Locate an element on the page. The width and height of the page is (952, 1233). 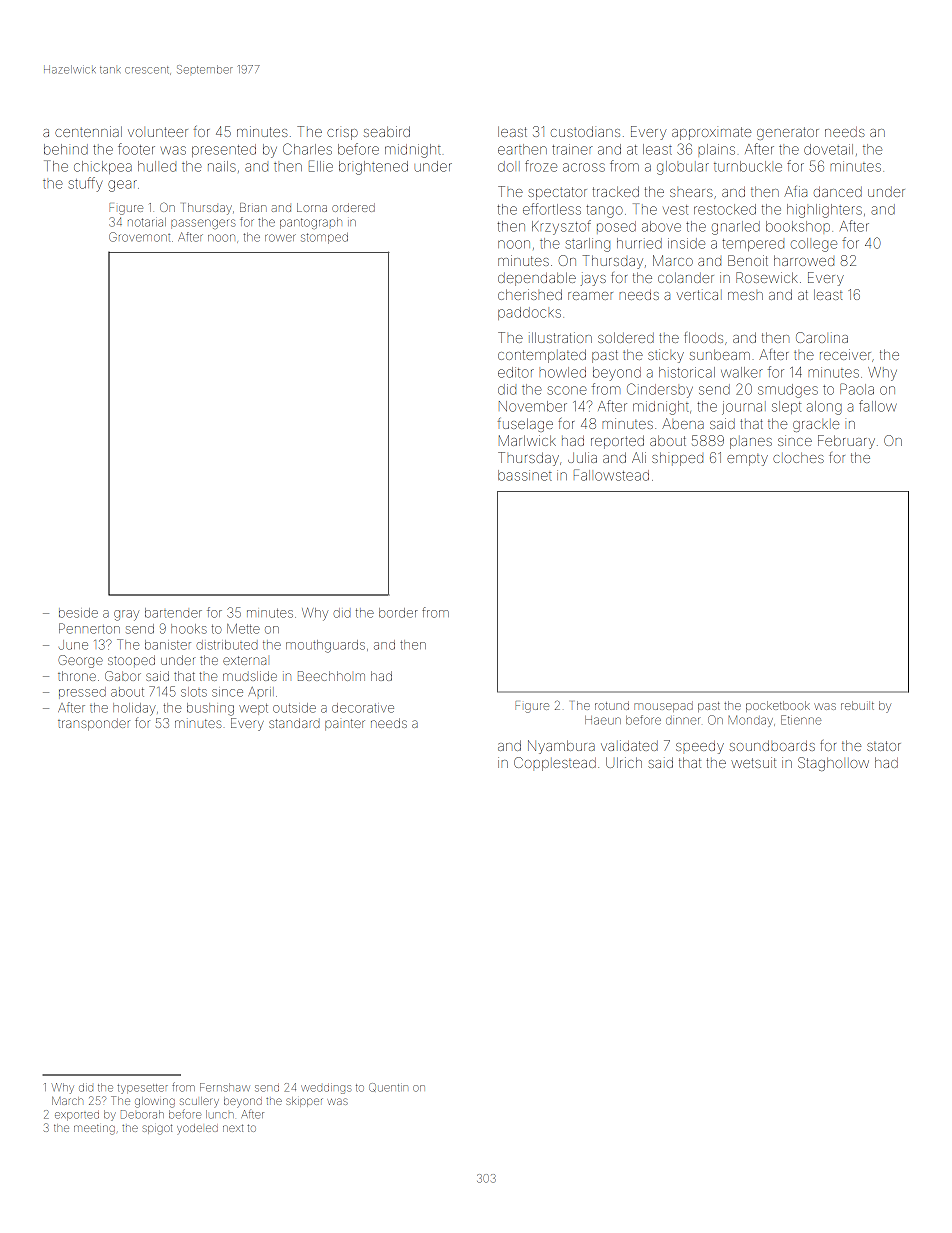
Krzysztof is located at coordinates (561, 227).
